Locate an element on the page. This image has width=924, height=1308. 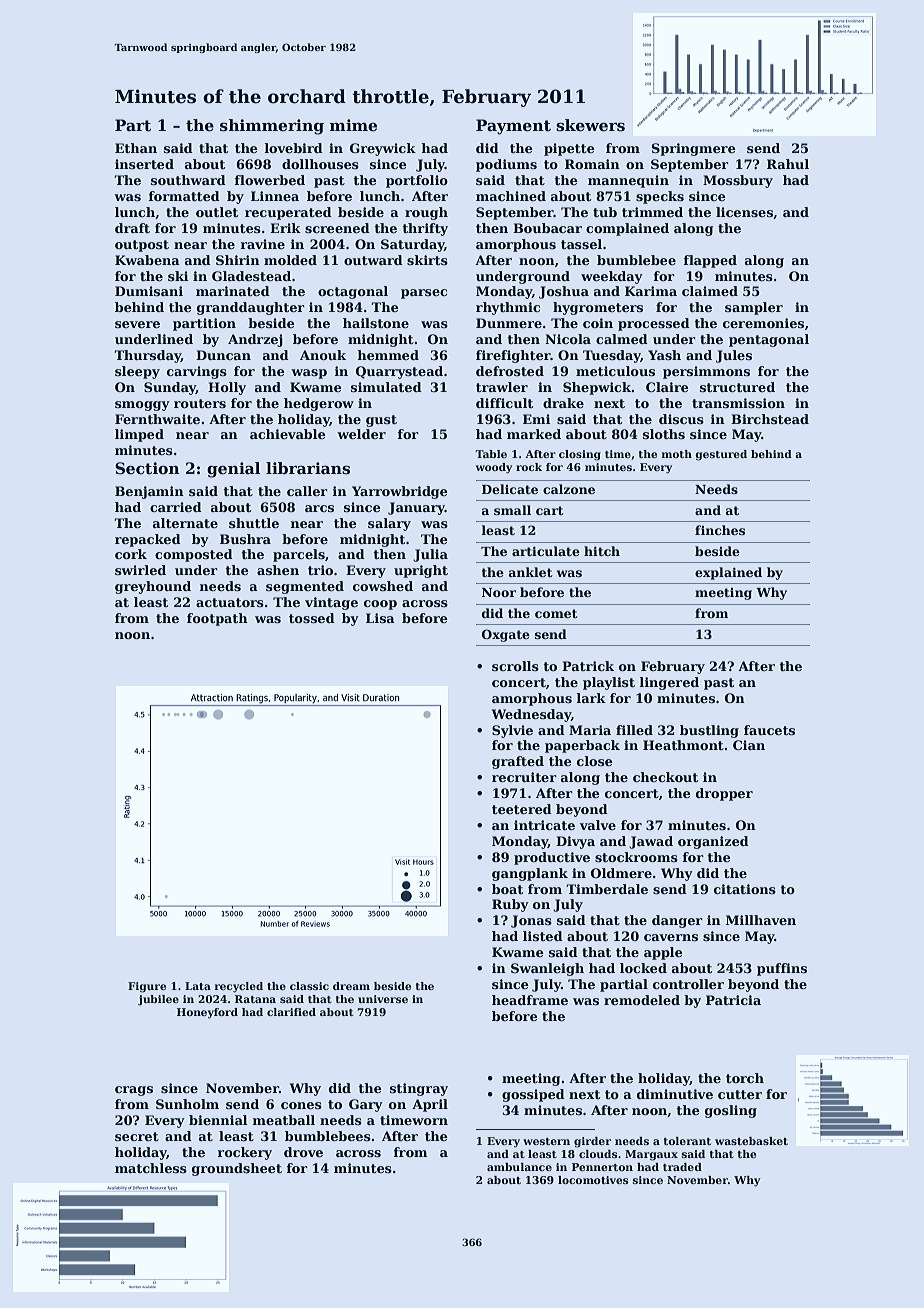
pipette is located at coordinates (569, 149).
